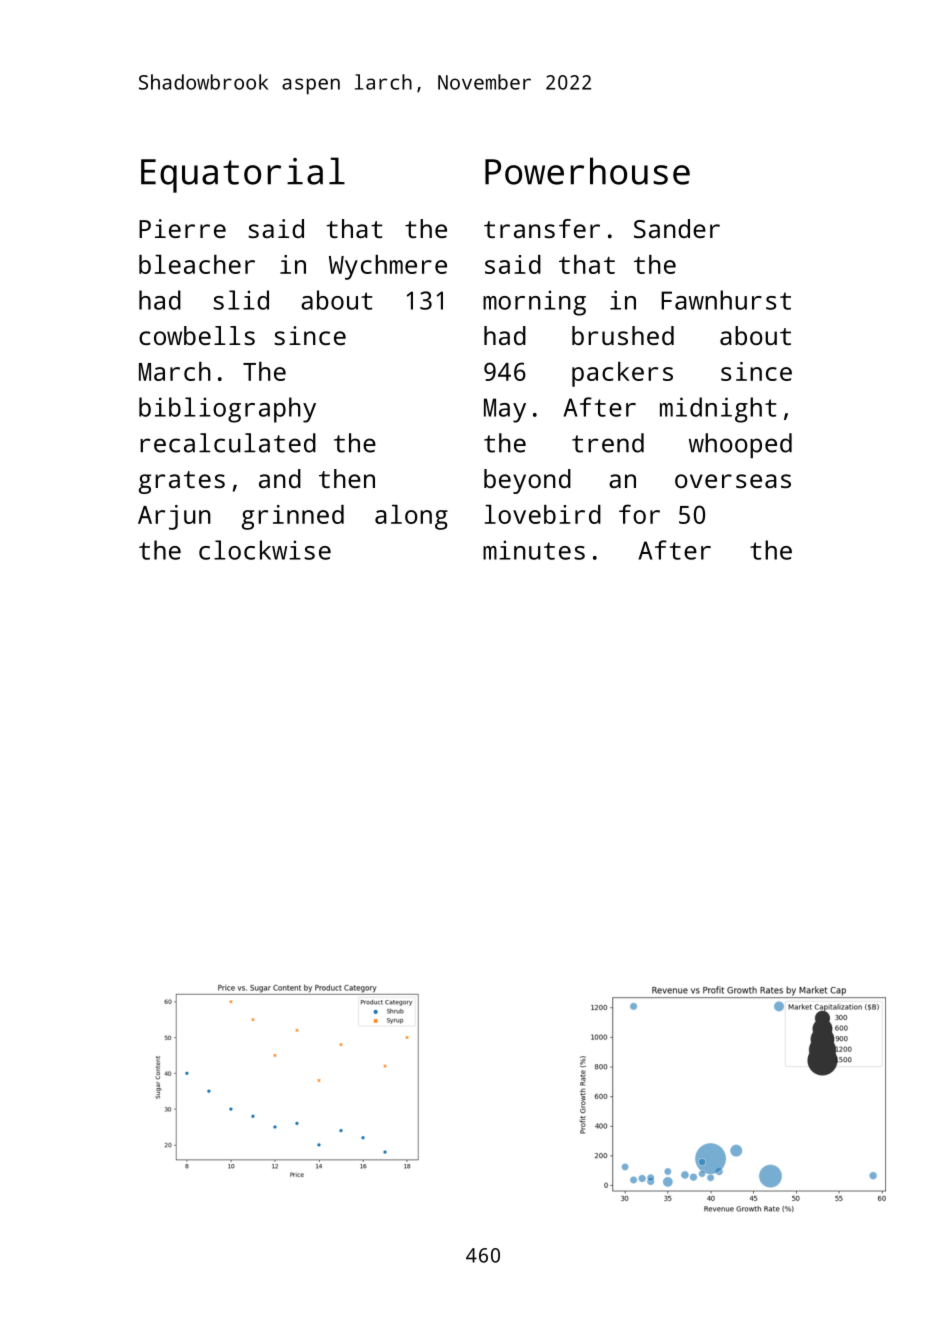  What do you see at coordinates (587, 171) in the screenshot?
I see `Powerhouse` at bounding box center [587, 171].
